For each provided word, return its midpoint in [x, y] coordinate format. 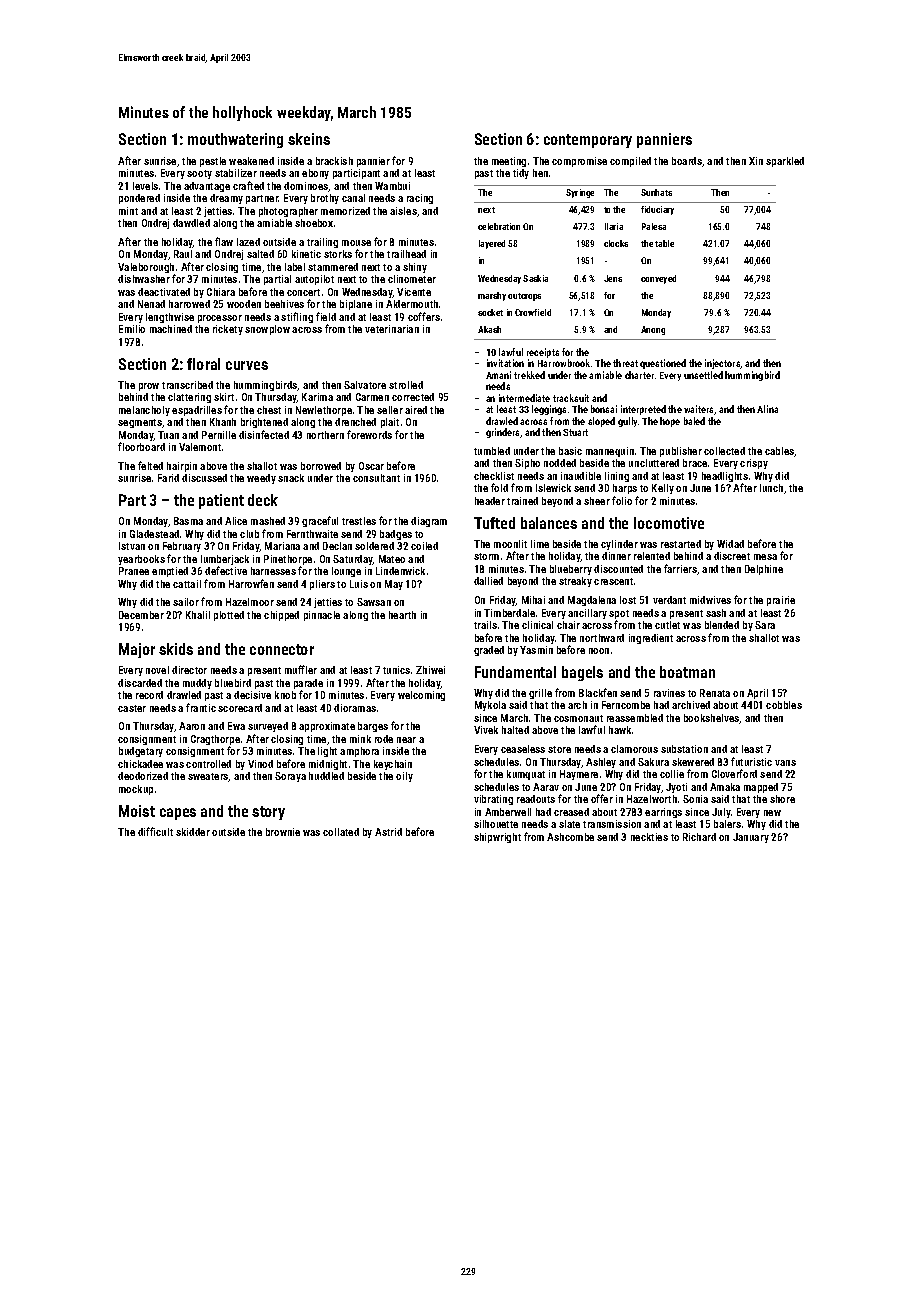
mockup [136, 790]
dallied [488, 581]
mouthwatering [235, 140]
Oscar [371, 466]
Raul [183, 254]
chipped [281, 616]
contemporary [588, 141]
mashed [268, 521]
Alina [767, 409]
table [664, 243]
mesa [765, 557]
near [406, 740]
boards [687, 161]
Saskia [535, 278]
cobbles [784, 705]
